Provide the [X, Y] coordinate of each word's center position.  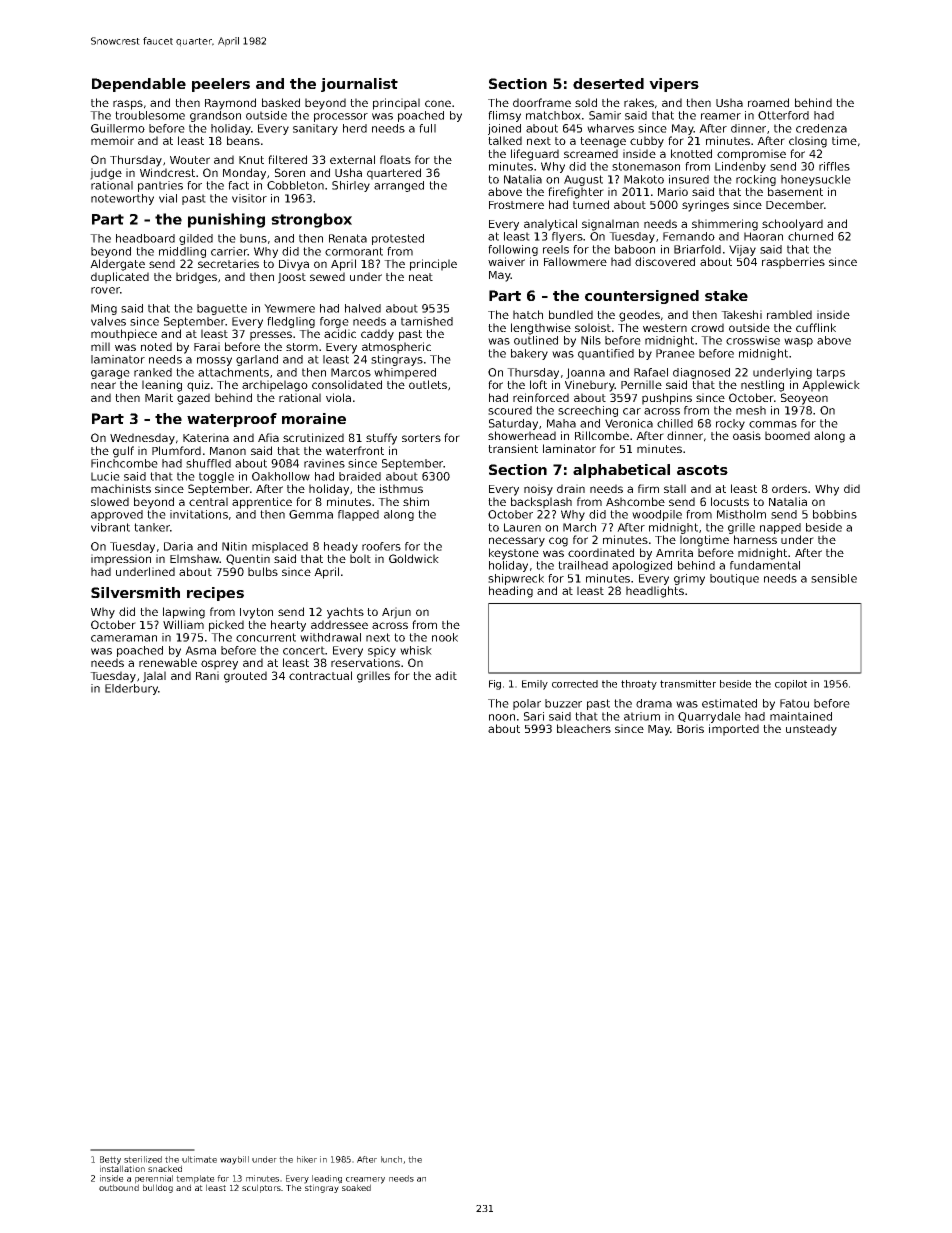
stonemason [646, 166]
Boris [690, 728]
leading [327, 1179]
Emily [535, 685]
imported [734, 730]
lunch [391, 1159]
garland [257, 360]
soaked [356, 1187]
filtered [287, 159]
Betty [110, 1160]
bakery [529, 354]
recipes [215, 594]
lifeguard [535, 155]
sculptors [261, 1188]
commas [773, 424]
